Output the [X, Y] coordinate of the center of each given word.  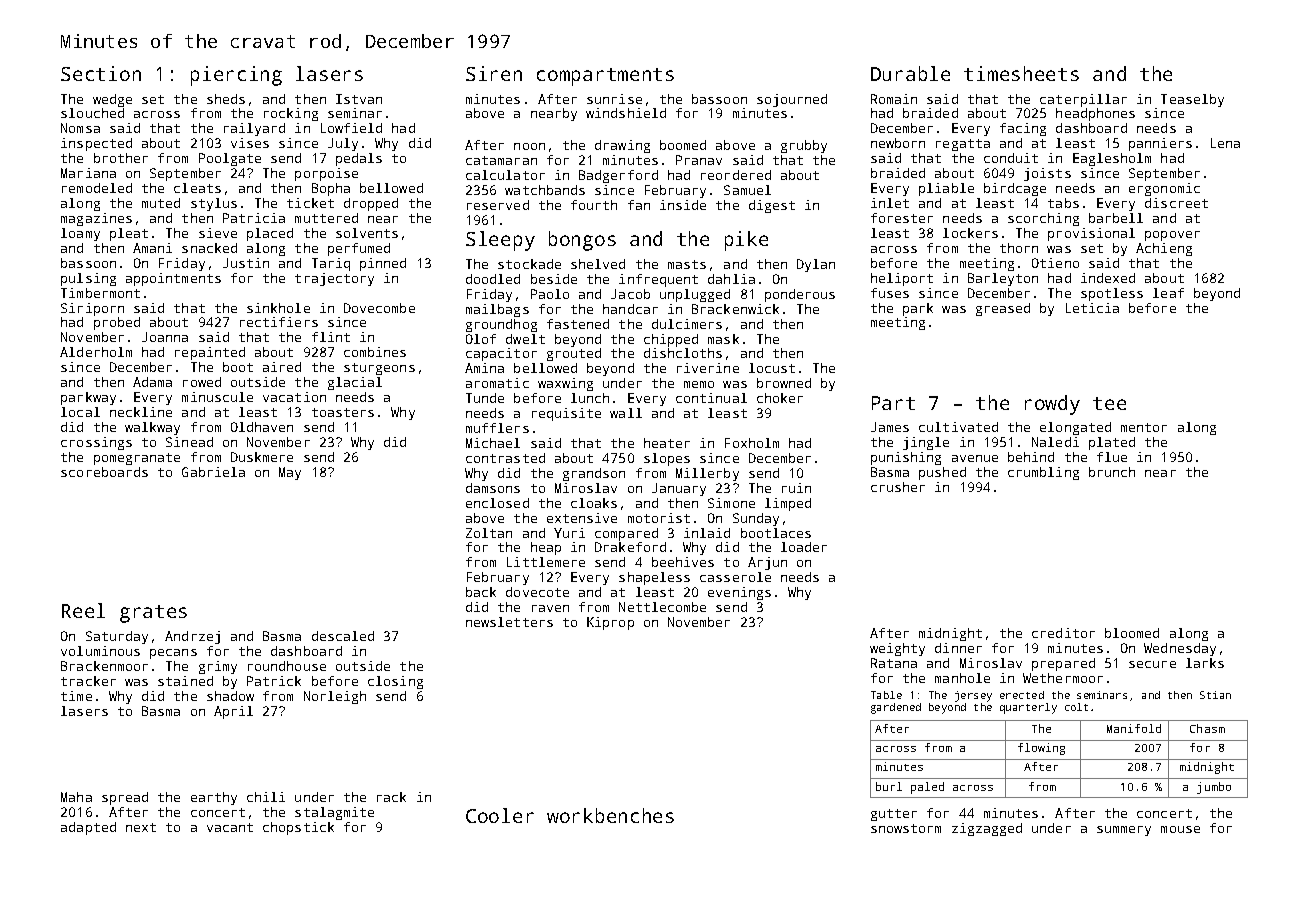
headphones [1095, 114]
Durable [910, 73]
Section [101, 73]
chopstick [298, 828]
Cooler [500, 815]
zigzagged [987, 829]
